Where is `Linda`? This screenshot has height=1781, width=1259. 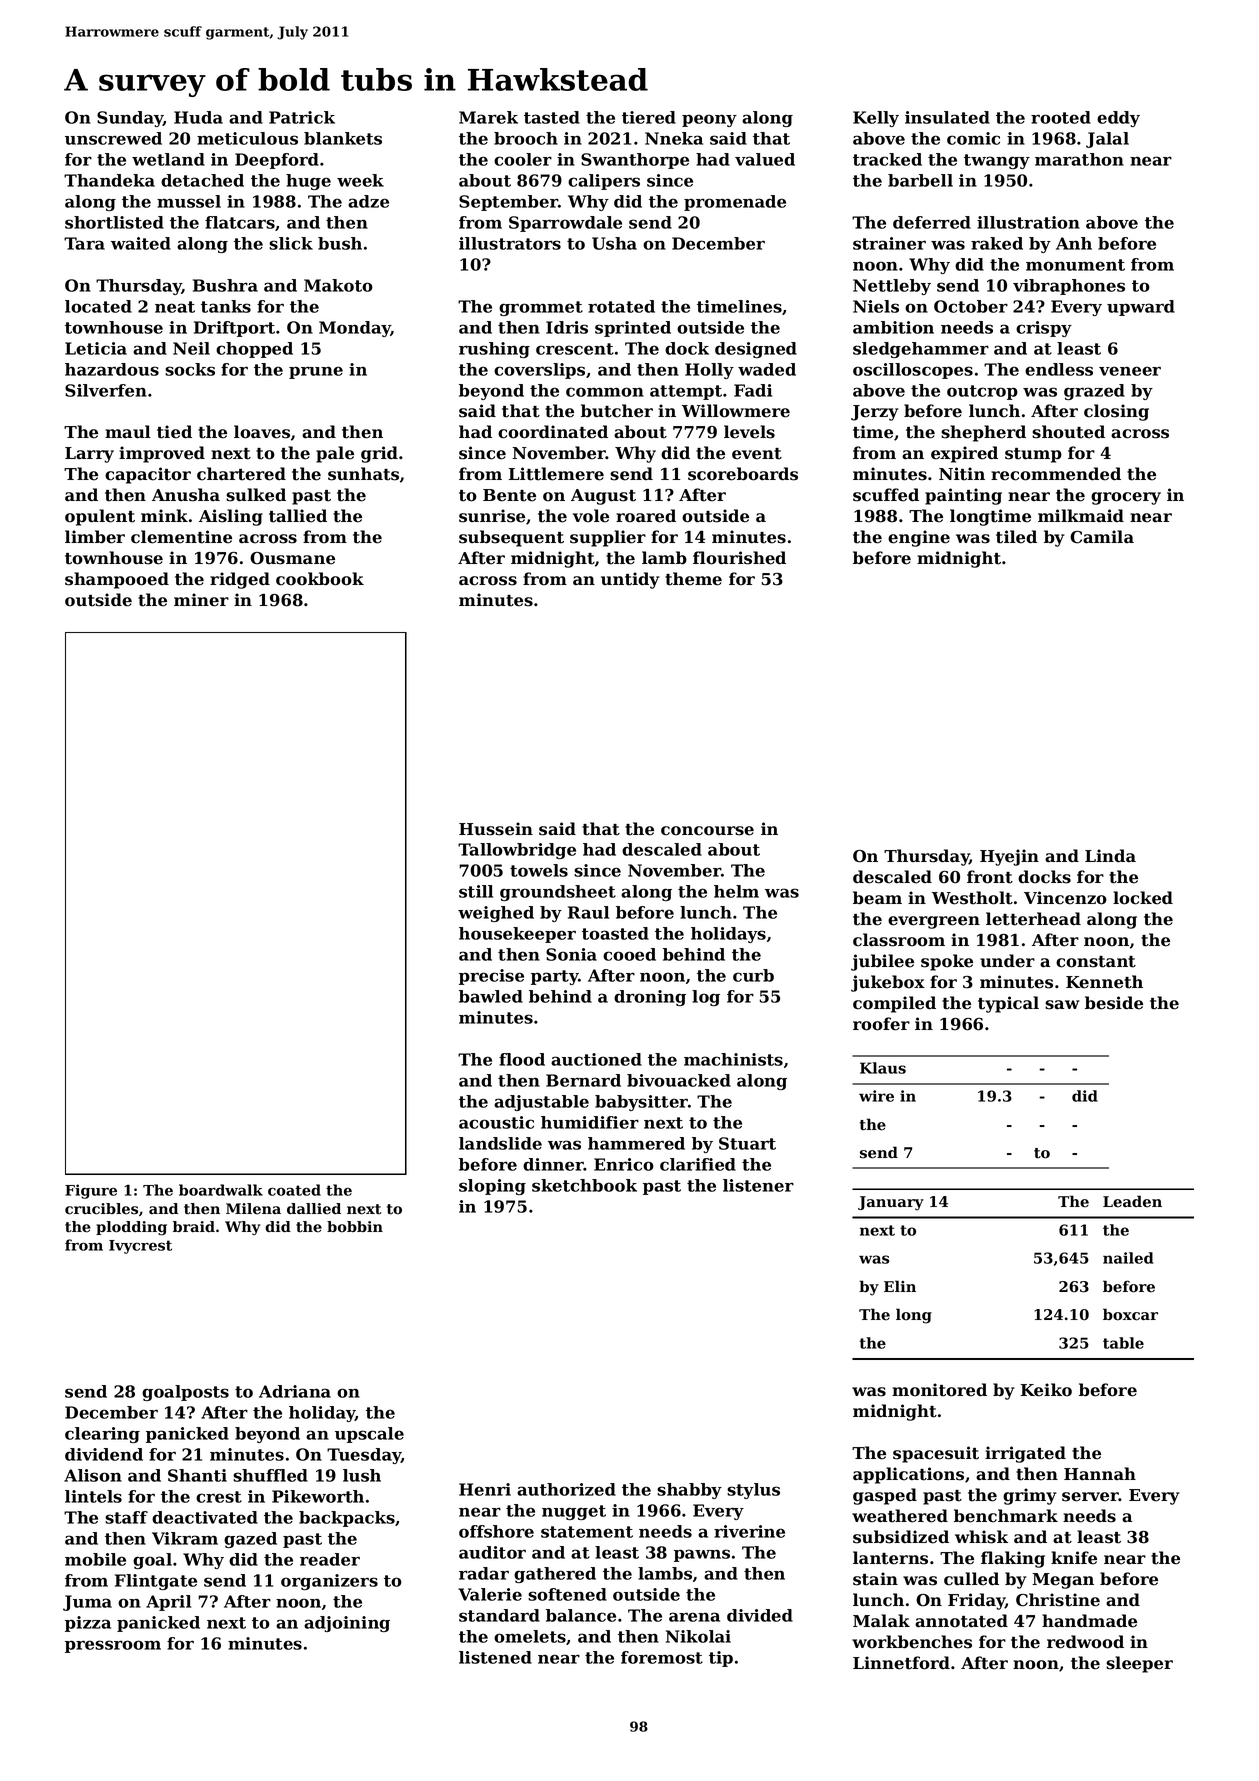 Linda is located at coordinates (1110, 856).
